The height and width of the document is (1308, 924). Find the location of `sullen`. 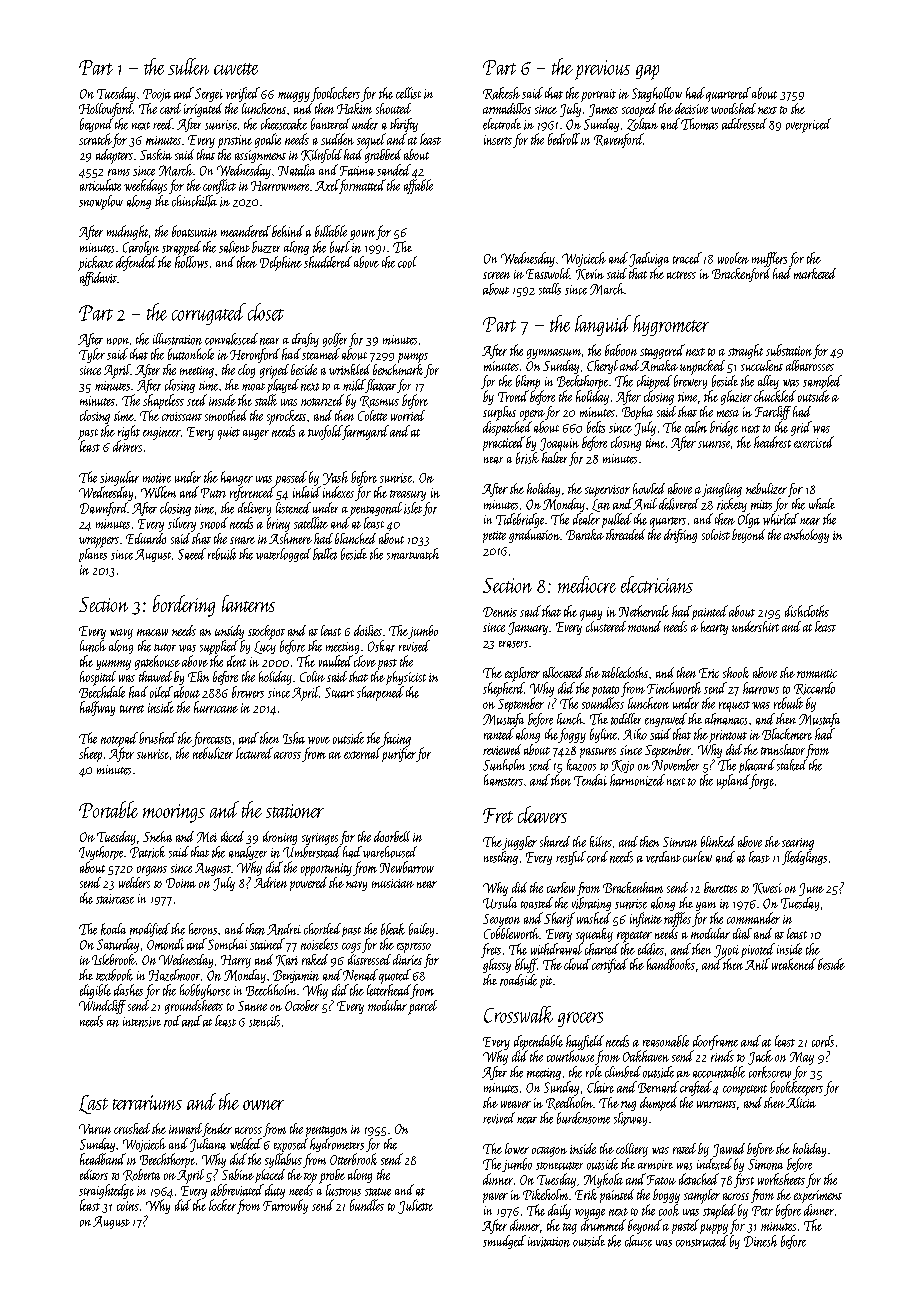

sullen is located at coordinates (188, 66).
